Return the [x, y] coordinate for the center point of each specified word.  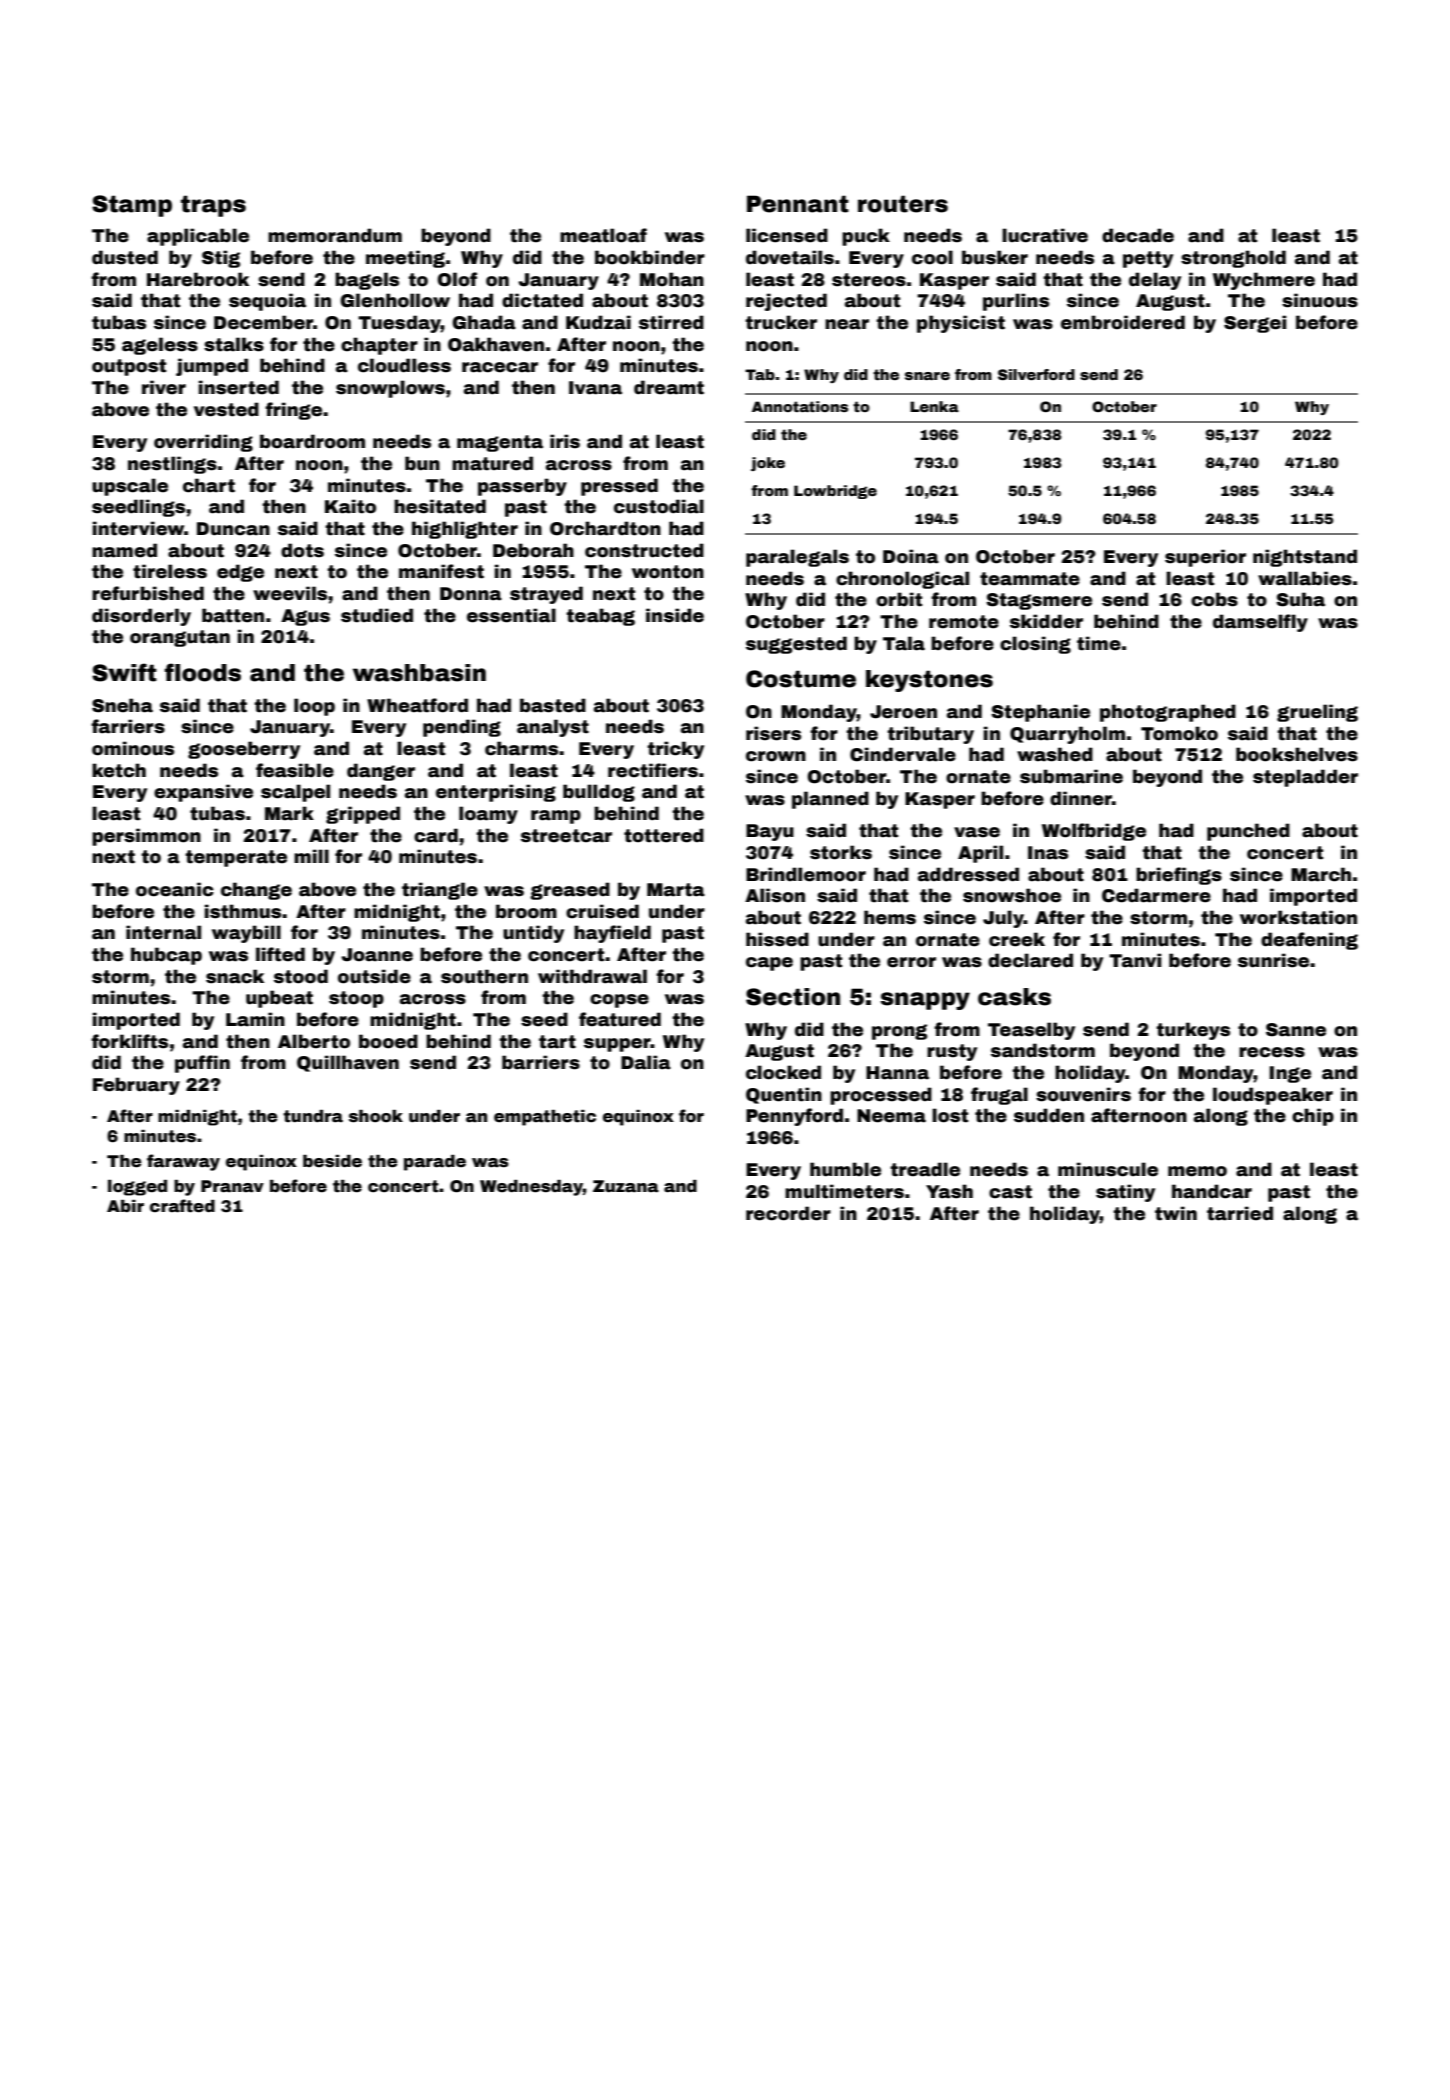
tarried [1240, 1213]
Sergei [1255, 324]
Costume [801, 679]
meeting [405, 259]
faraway [183, 1162]
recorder [788, 1213]
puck [866, 237]
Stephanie [1040, 713]
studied [377, 615]
